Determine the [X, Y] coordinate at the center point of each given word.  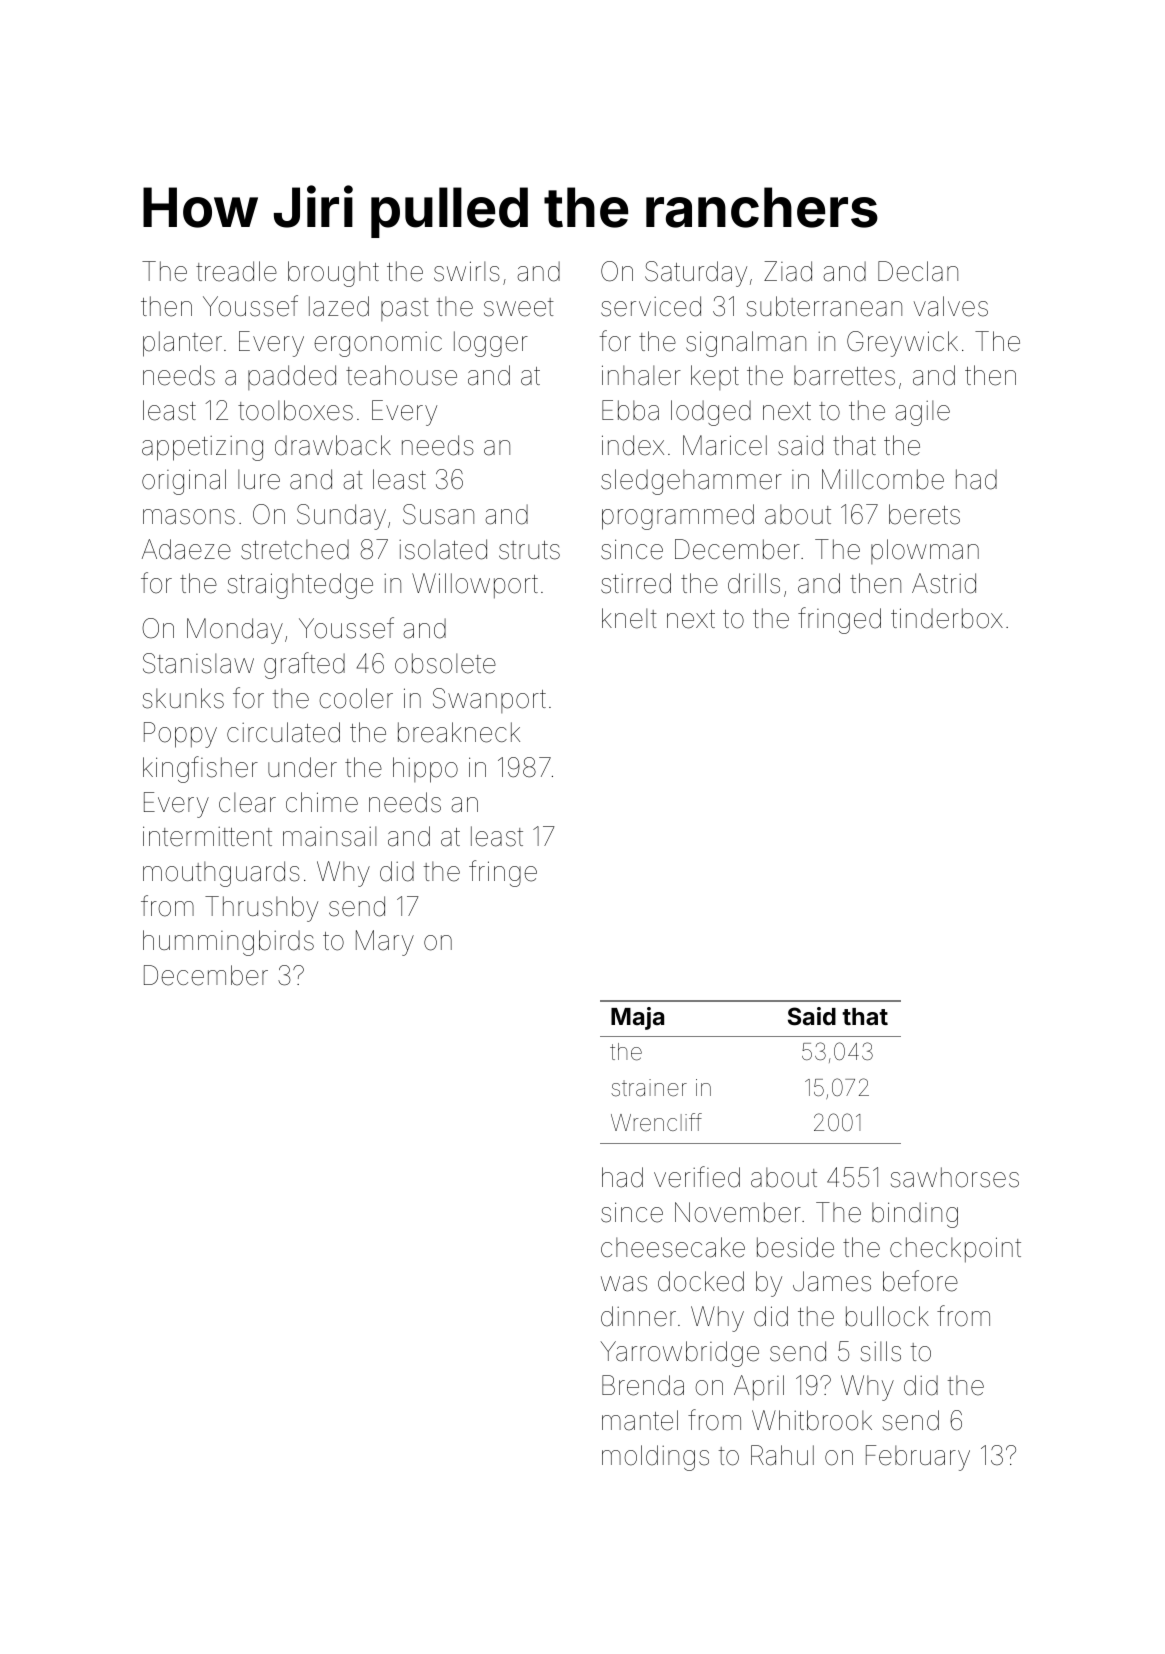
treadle [236, 271]
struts [529, 550]
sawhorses [955, 1177]
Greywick [902, 344]
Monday [235, 631]
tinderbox [947, 618]
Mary [385, 943]
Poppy [180, 735]
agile [922, 413]
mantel [640, 1420]
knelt [629, 618]
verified [697, 1177]
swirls [467, 271]
